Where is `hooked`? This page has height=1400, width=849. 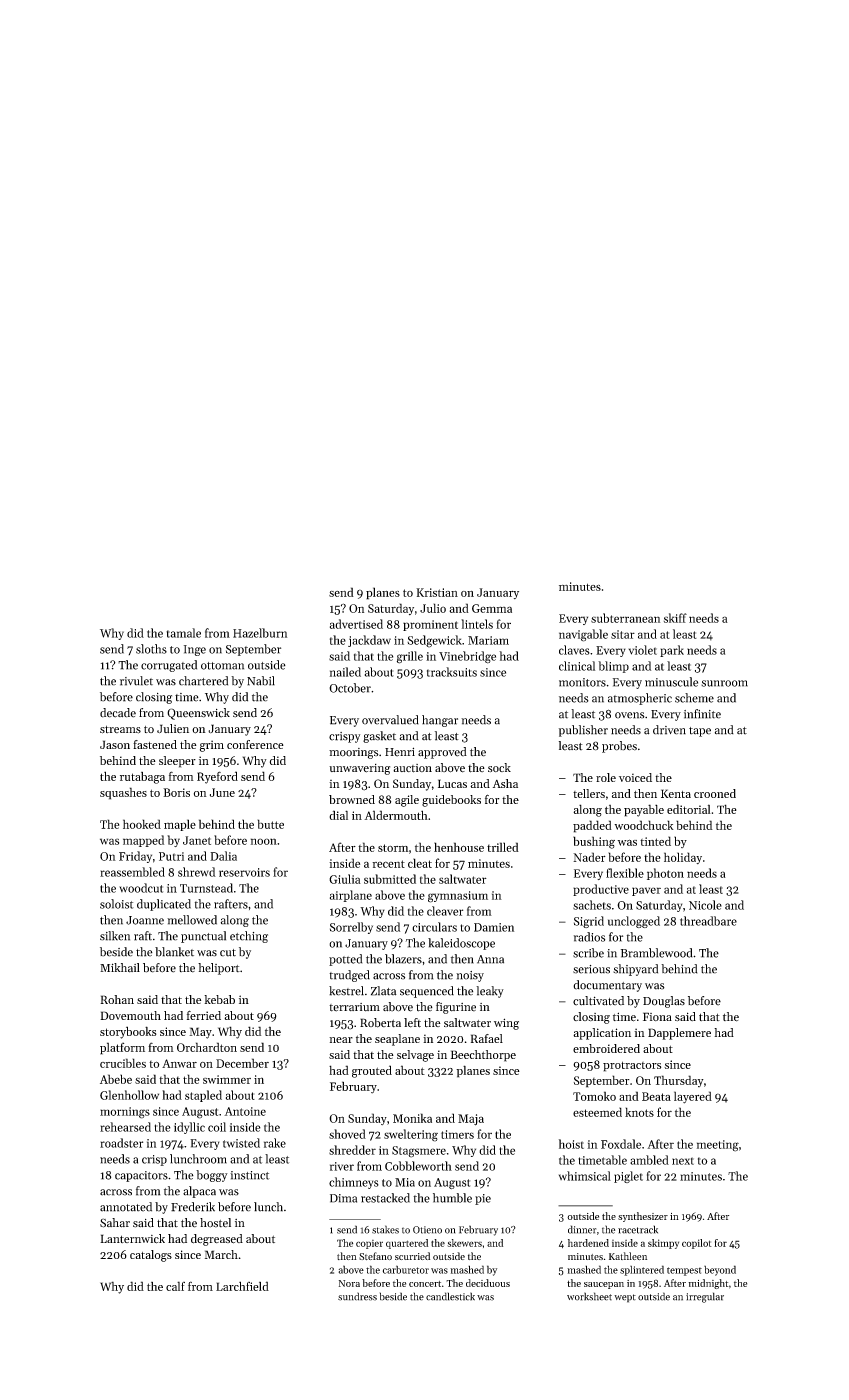
hooked is located at coordinates (142, 824).
